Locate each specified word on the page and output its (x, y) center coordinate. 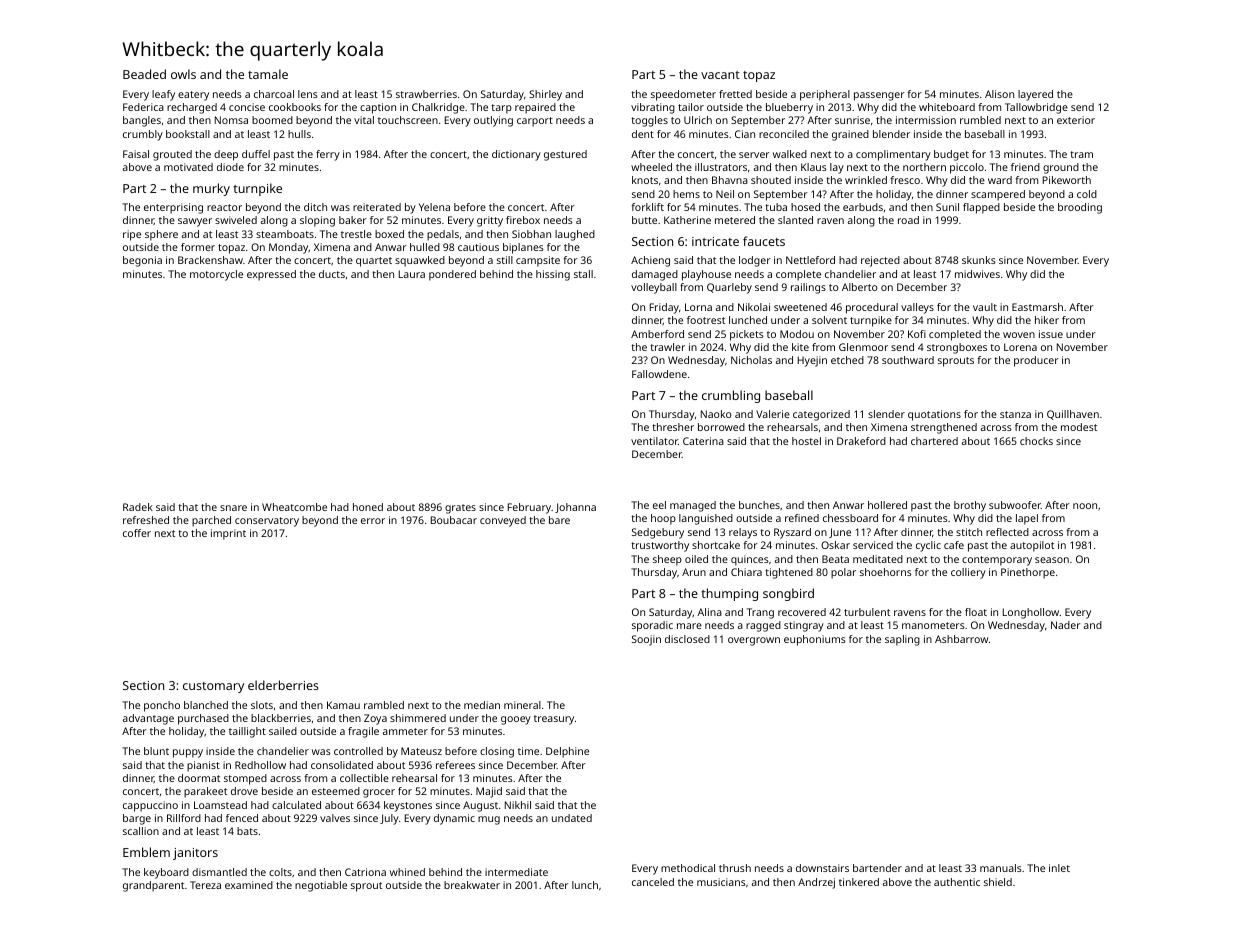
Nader (1066, 625)
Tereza (205, 885)
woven (1019, 335)
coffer (137, 533)
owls (183, 74)
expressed (271, 275)
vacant (720, 75)
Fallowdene (659, 374)
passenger (879, 96)
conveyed (503, 521)
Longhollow (1031, 613)
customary (213, 687)
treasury (554, 720)
